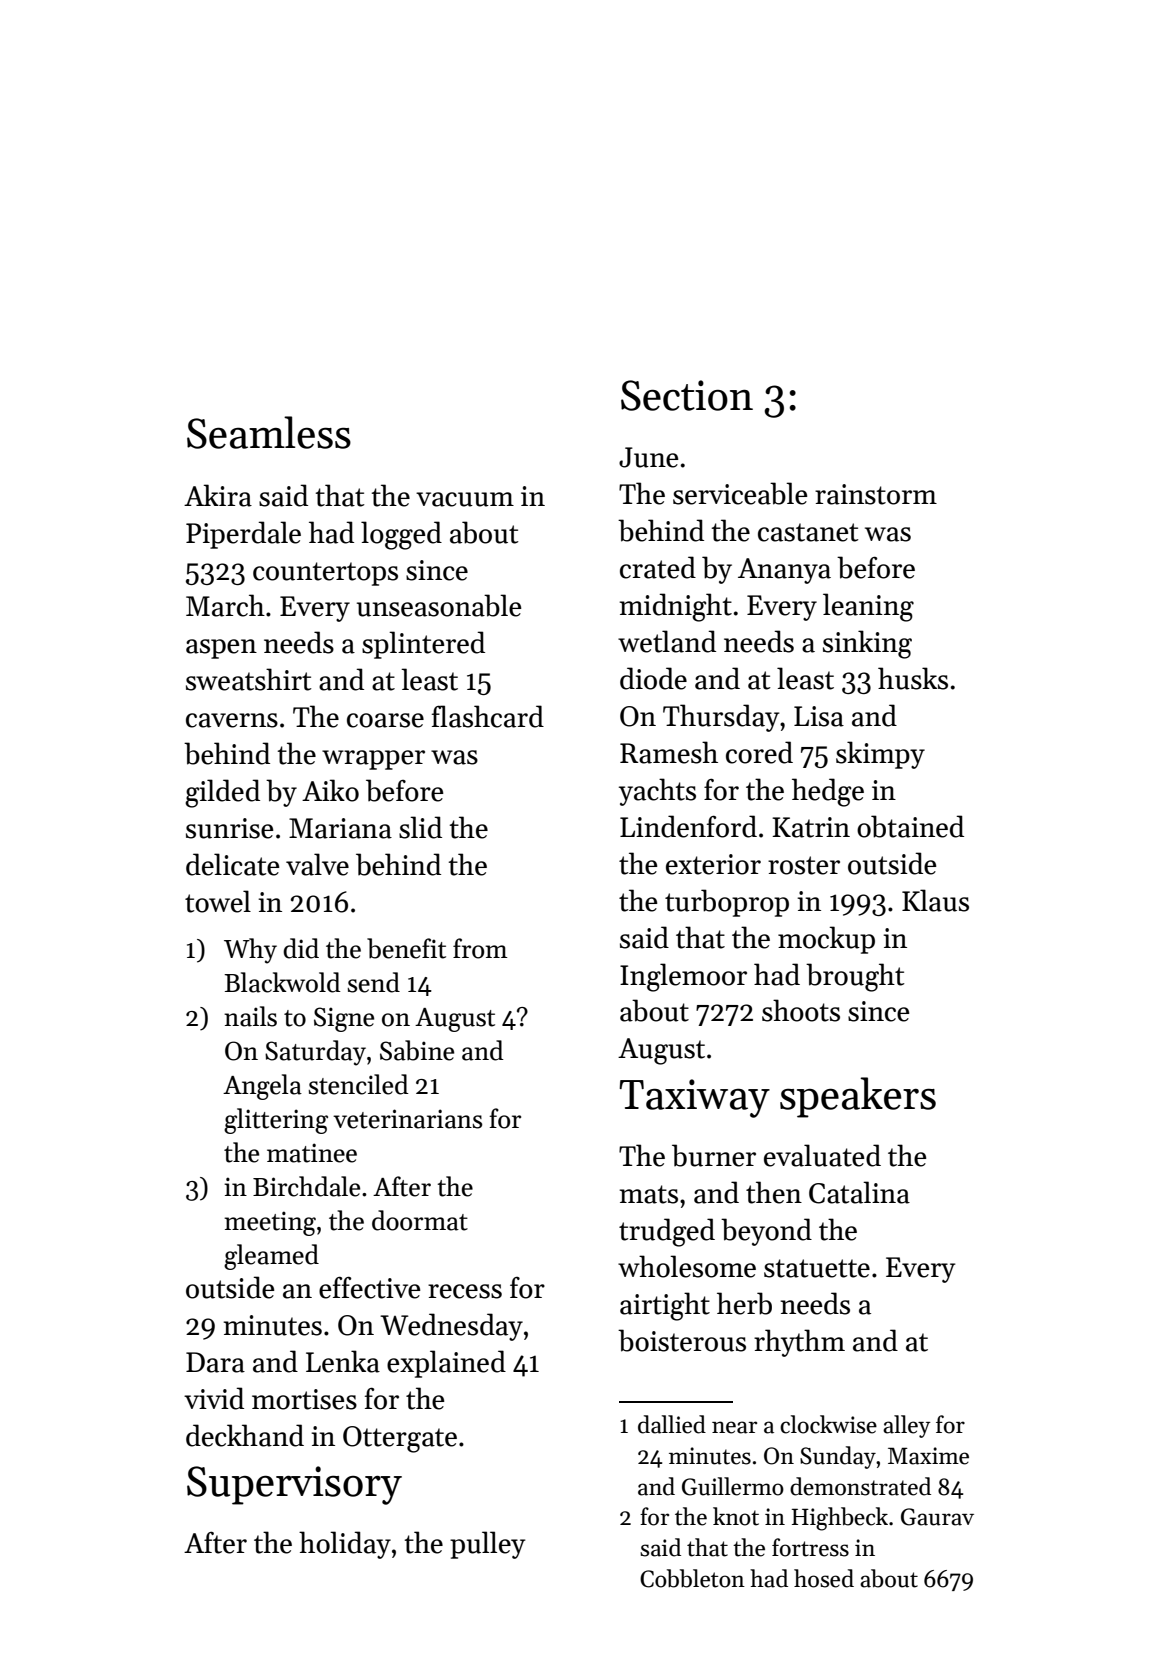 Image resolution: width=1165 pixels, height=1654 pixels. What do you see at coordinates (262, 1087) in the screenshot?
I see `Angela` at bounding box center [262, 1087].
